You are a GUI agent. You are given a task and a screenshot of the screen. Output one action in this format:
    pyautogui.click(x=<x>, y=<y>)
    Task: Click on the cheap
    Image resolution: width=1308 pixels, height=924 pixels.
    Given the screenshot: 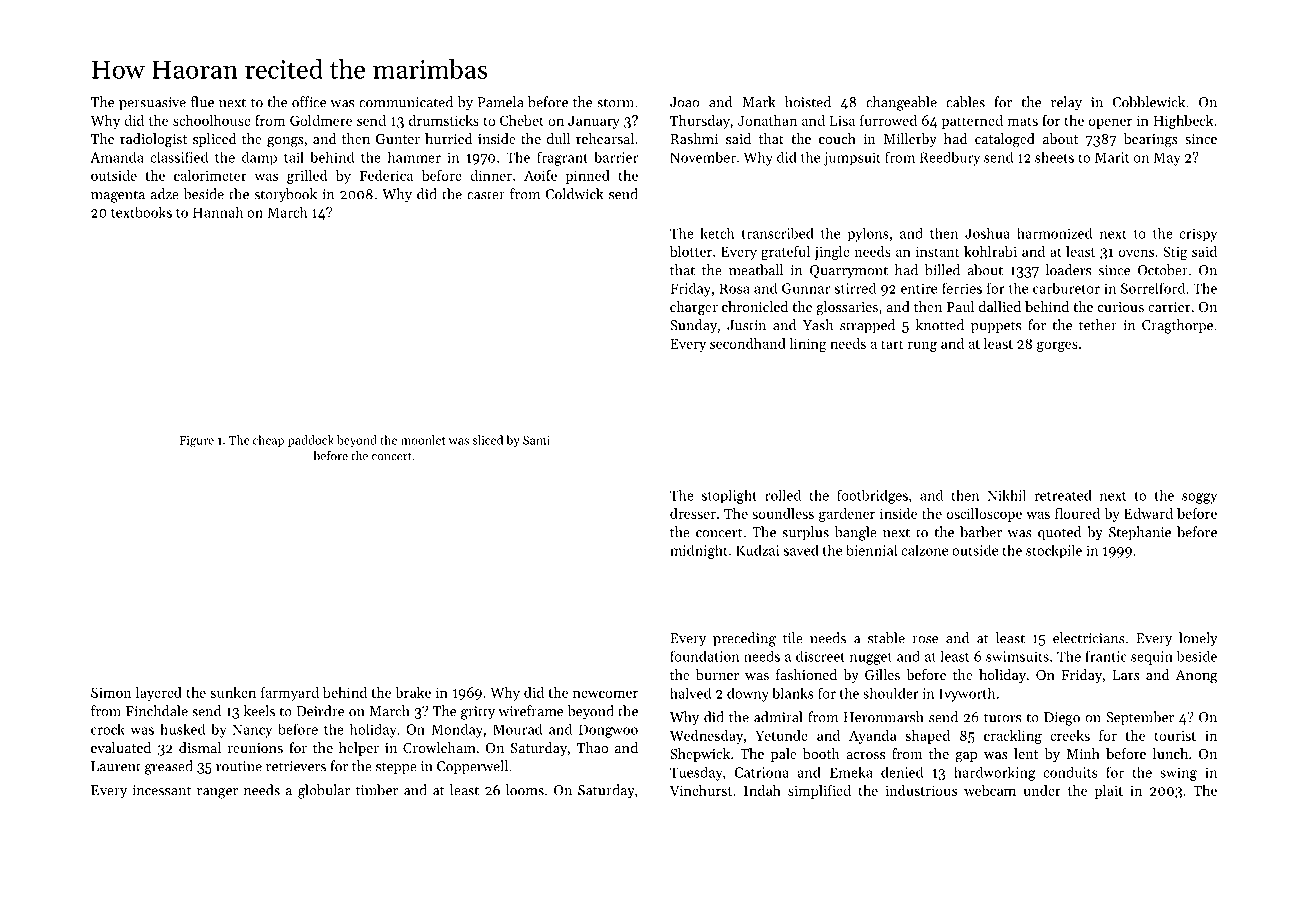 What is the action you would take?
    pyautogui.click(x=268, y=441)
